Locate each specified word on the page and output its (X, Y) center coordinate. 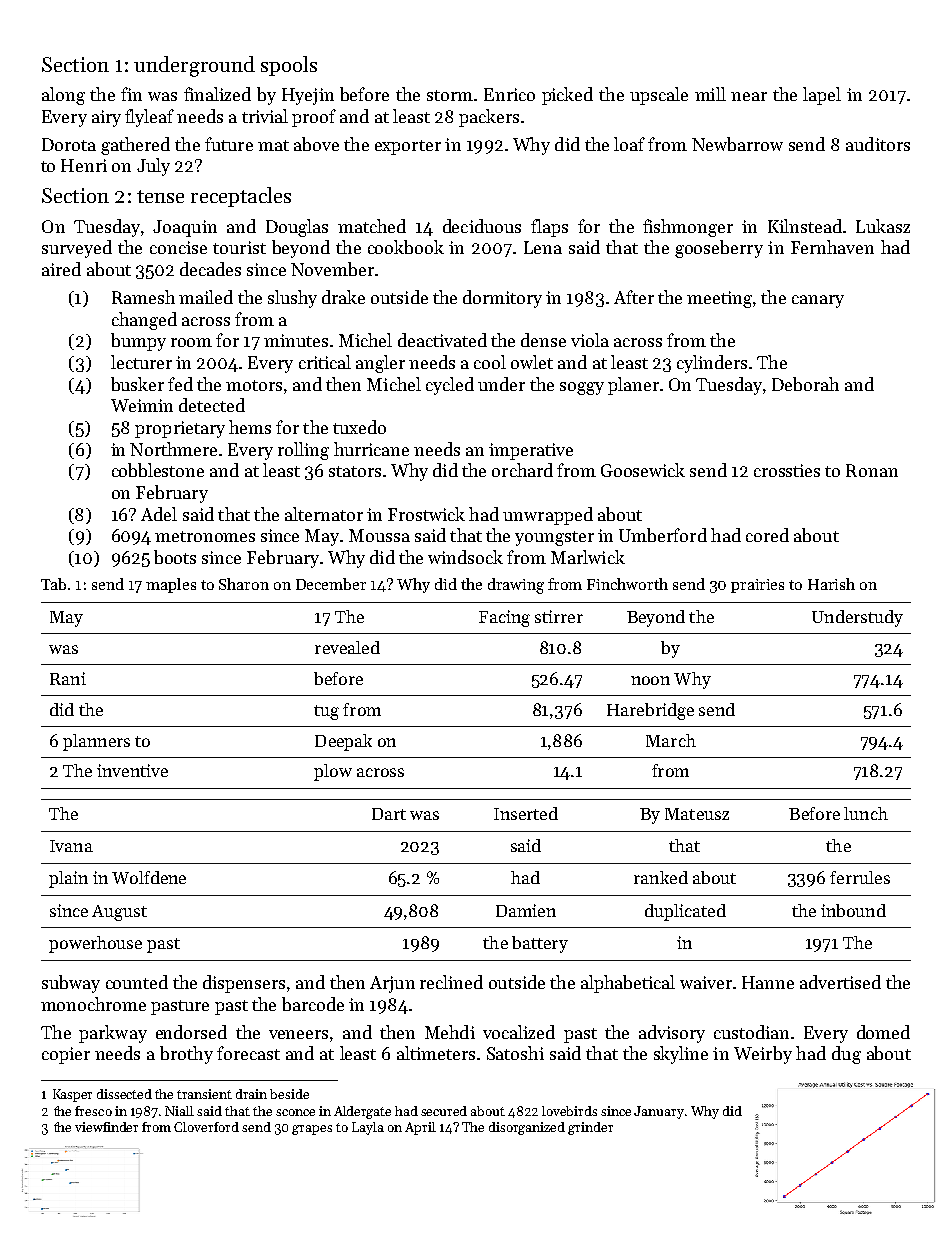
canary (818, 301)
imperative (531, 451)
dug (846, 1055)
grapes (312, 1130)
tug (326, 712)
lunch (866, 813)
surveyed (77, 249)
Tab (53, 584)
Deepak (343, 742)
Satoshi (515, 1053)
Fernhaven (832, 247)
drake (343, 297)
